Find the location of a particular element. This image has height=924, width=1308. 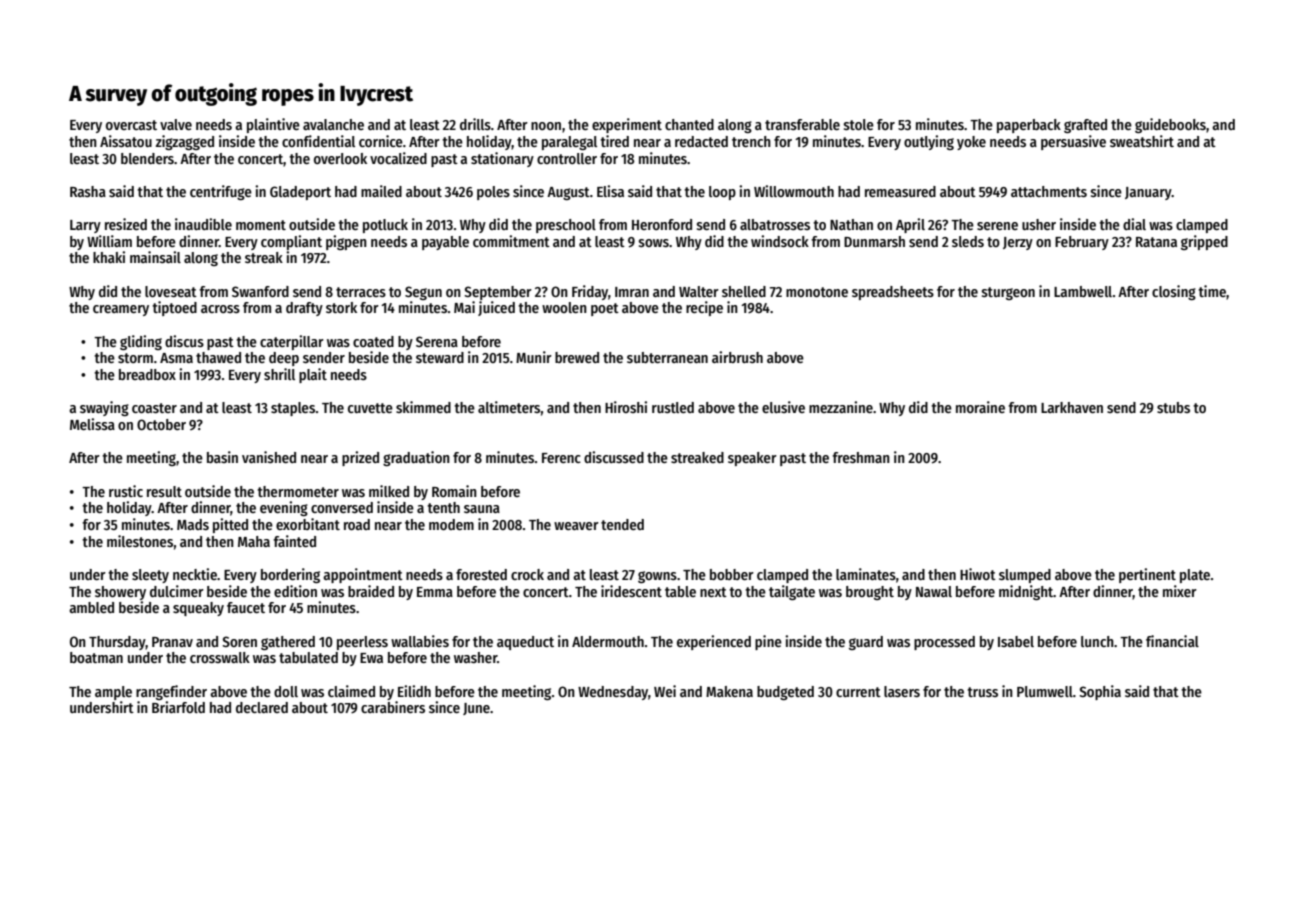

iridescent is located at coordinates (631, 591).
